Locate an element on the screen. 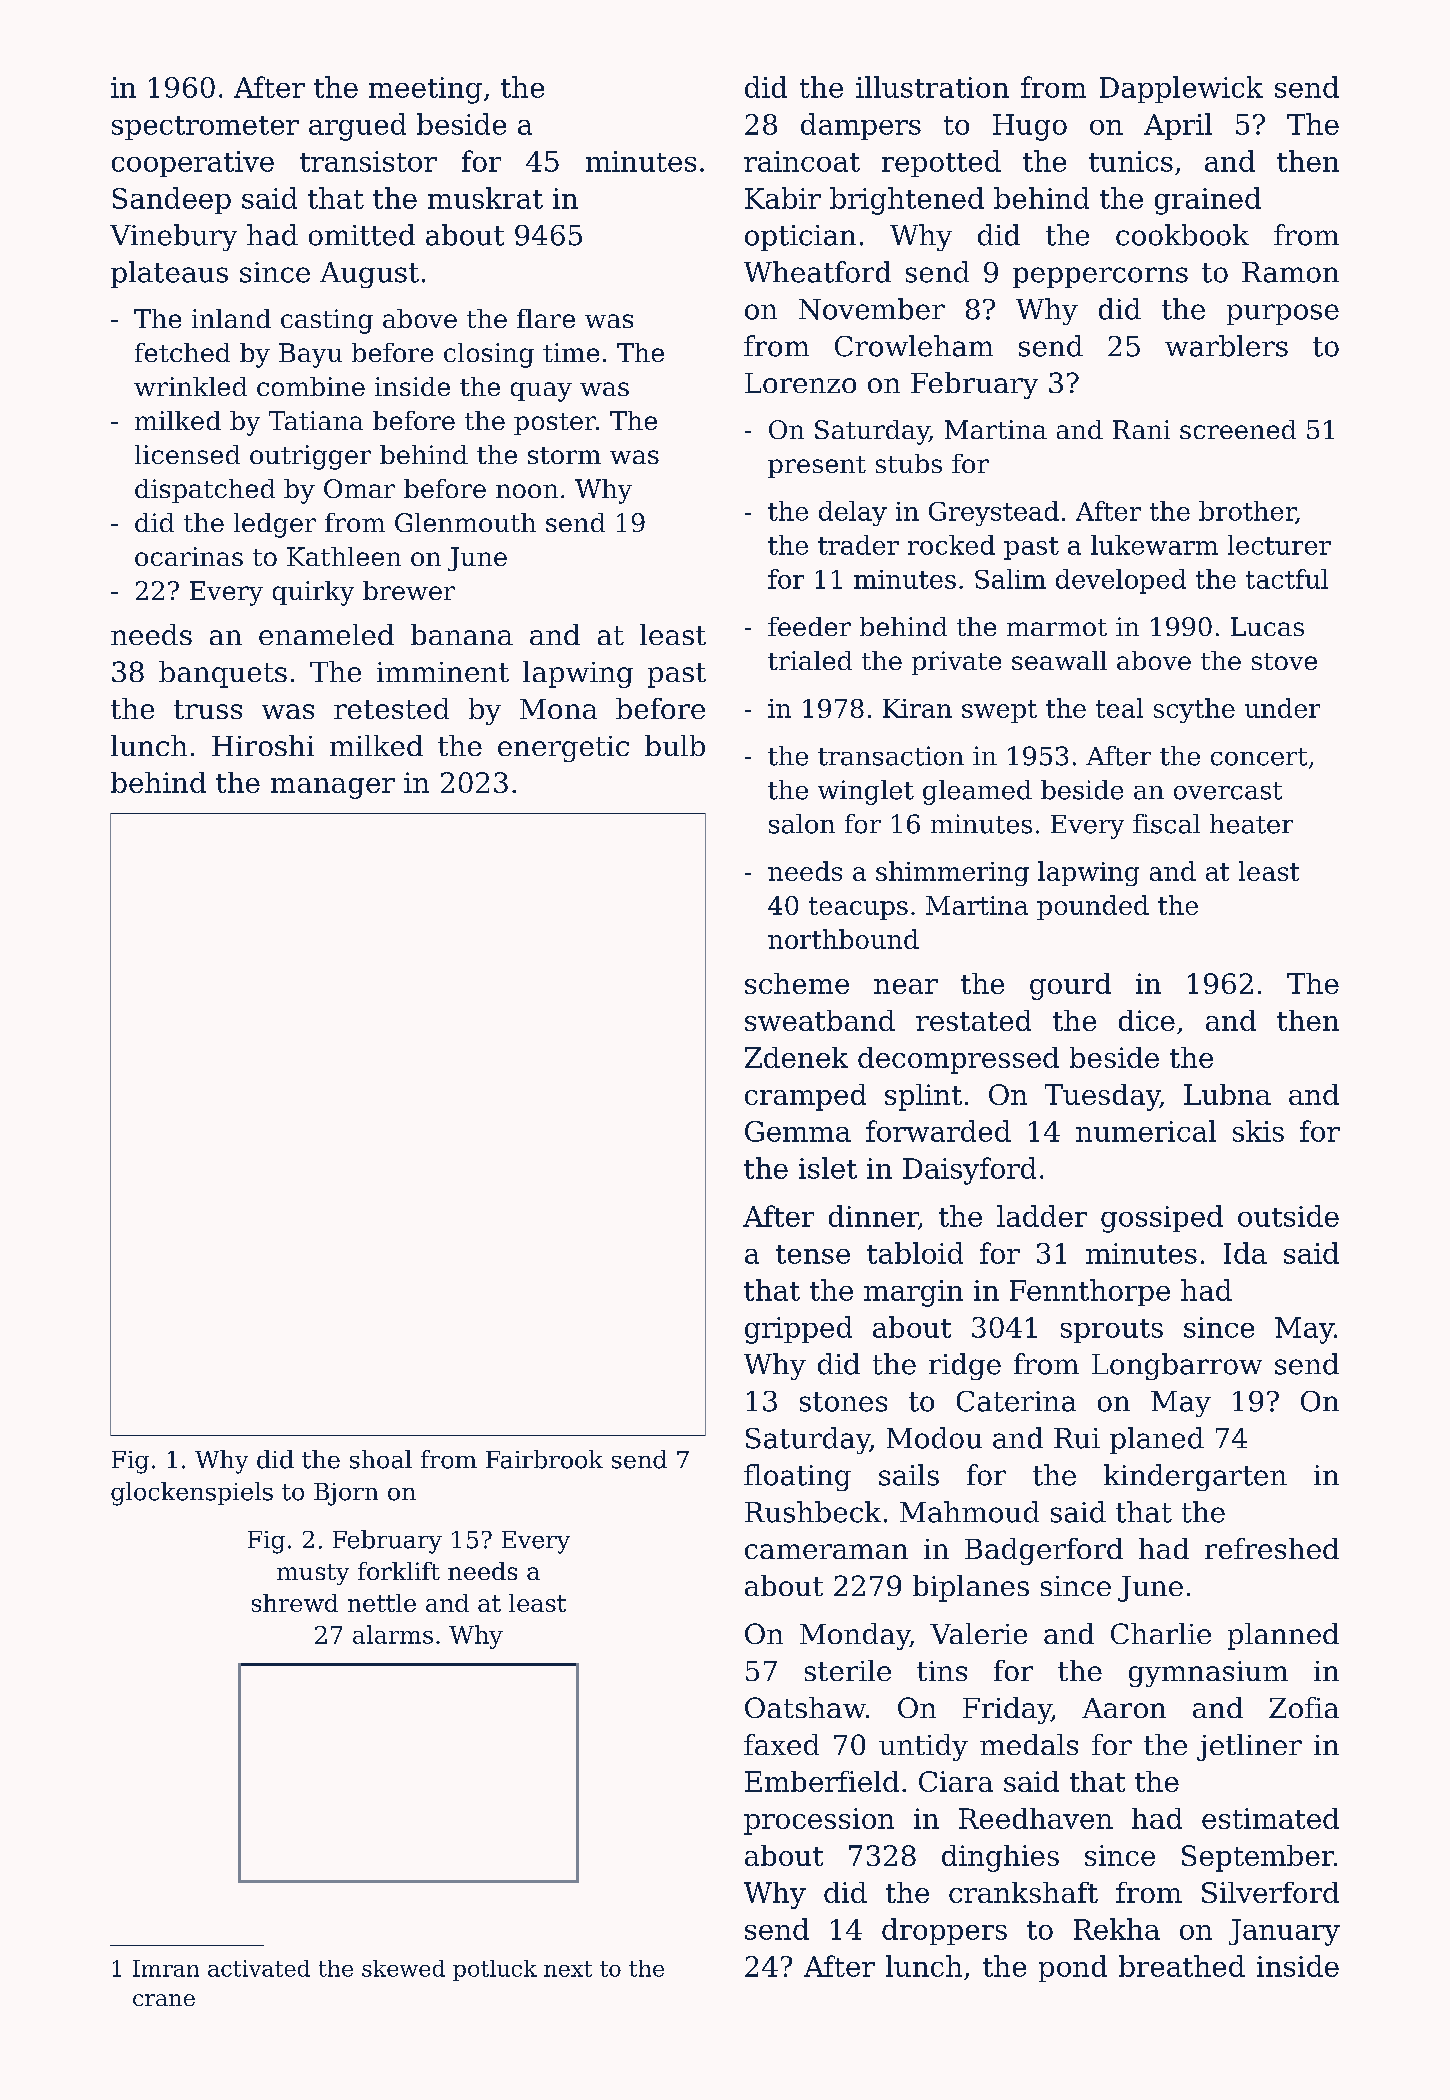  transistor is located at coordinates (368, 161).
